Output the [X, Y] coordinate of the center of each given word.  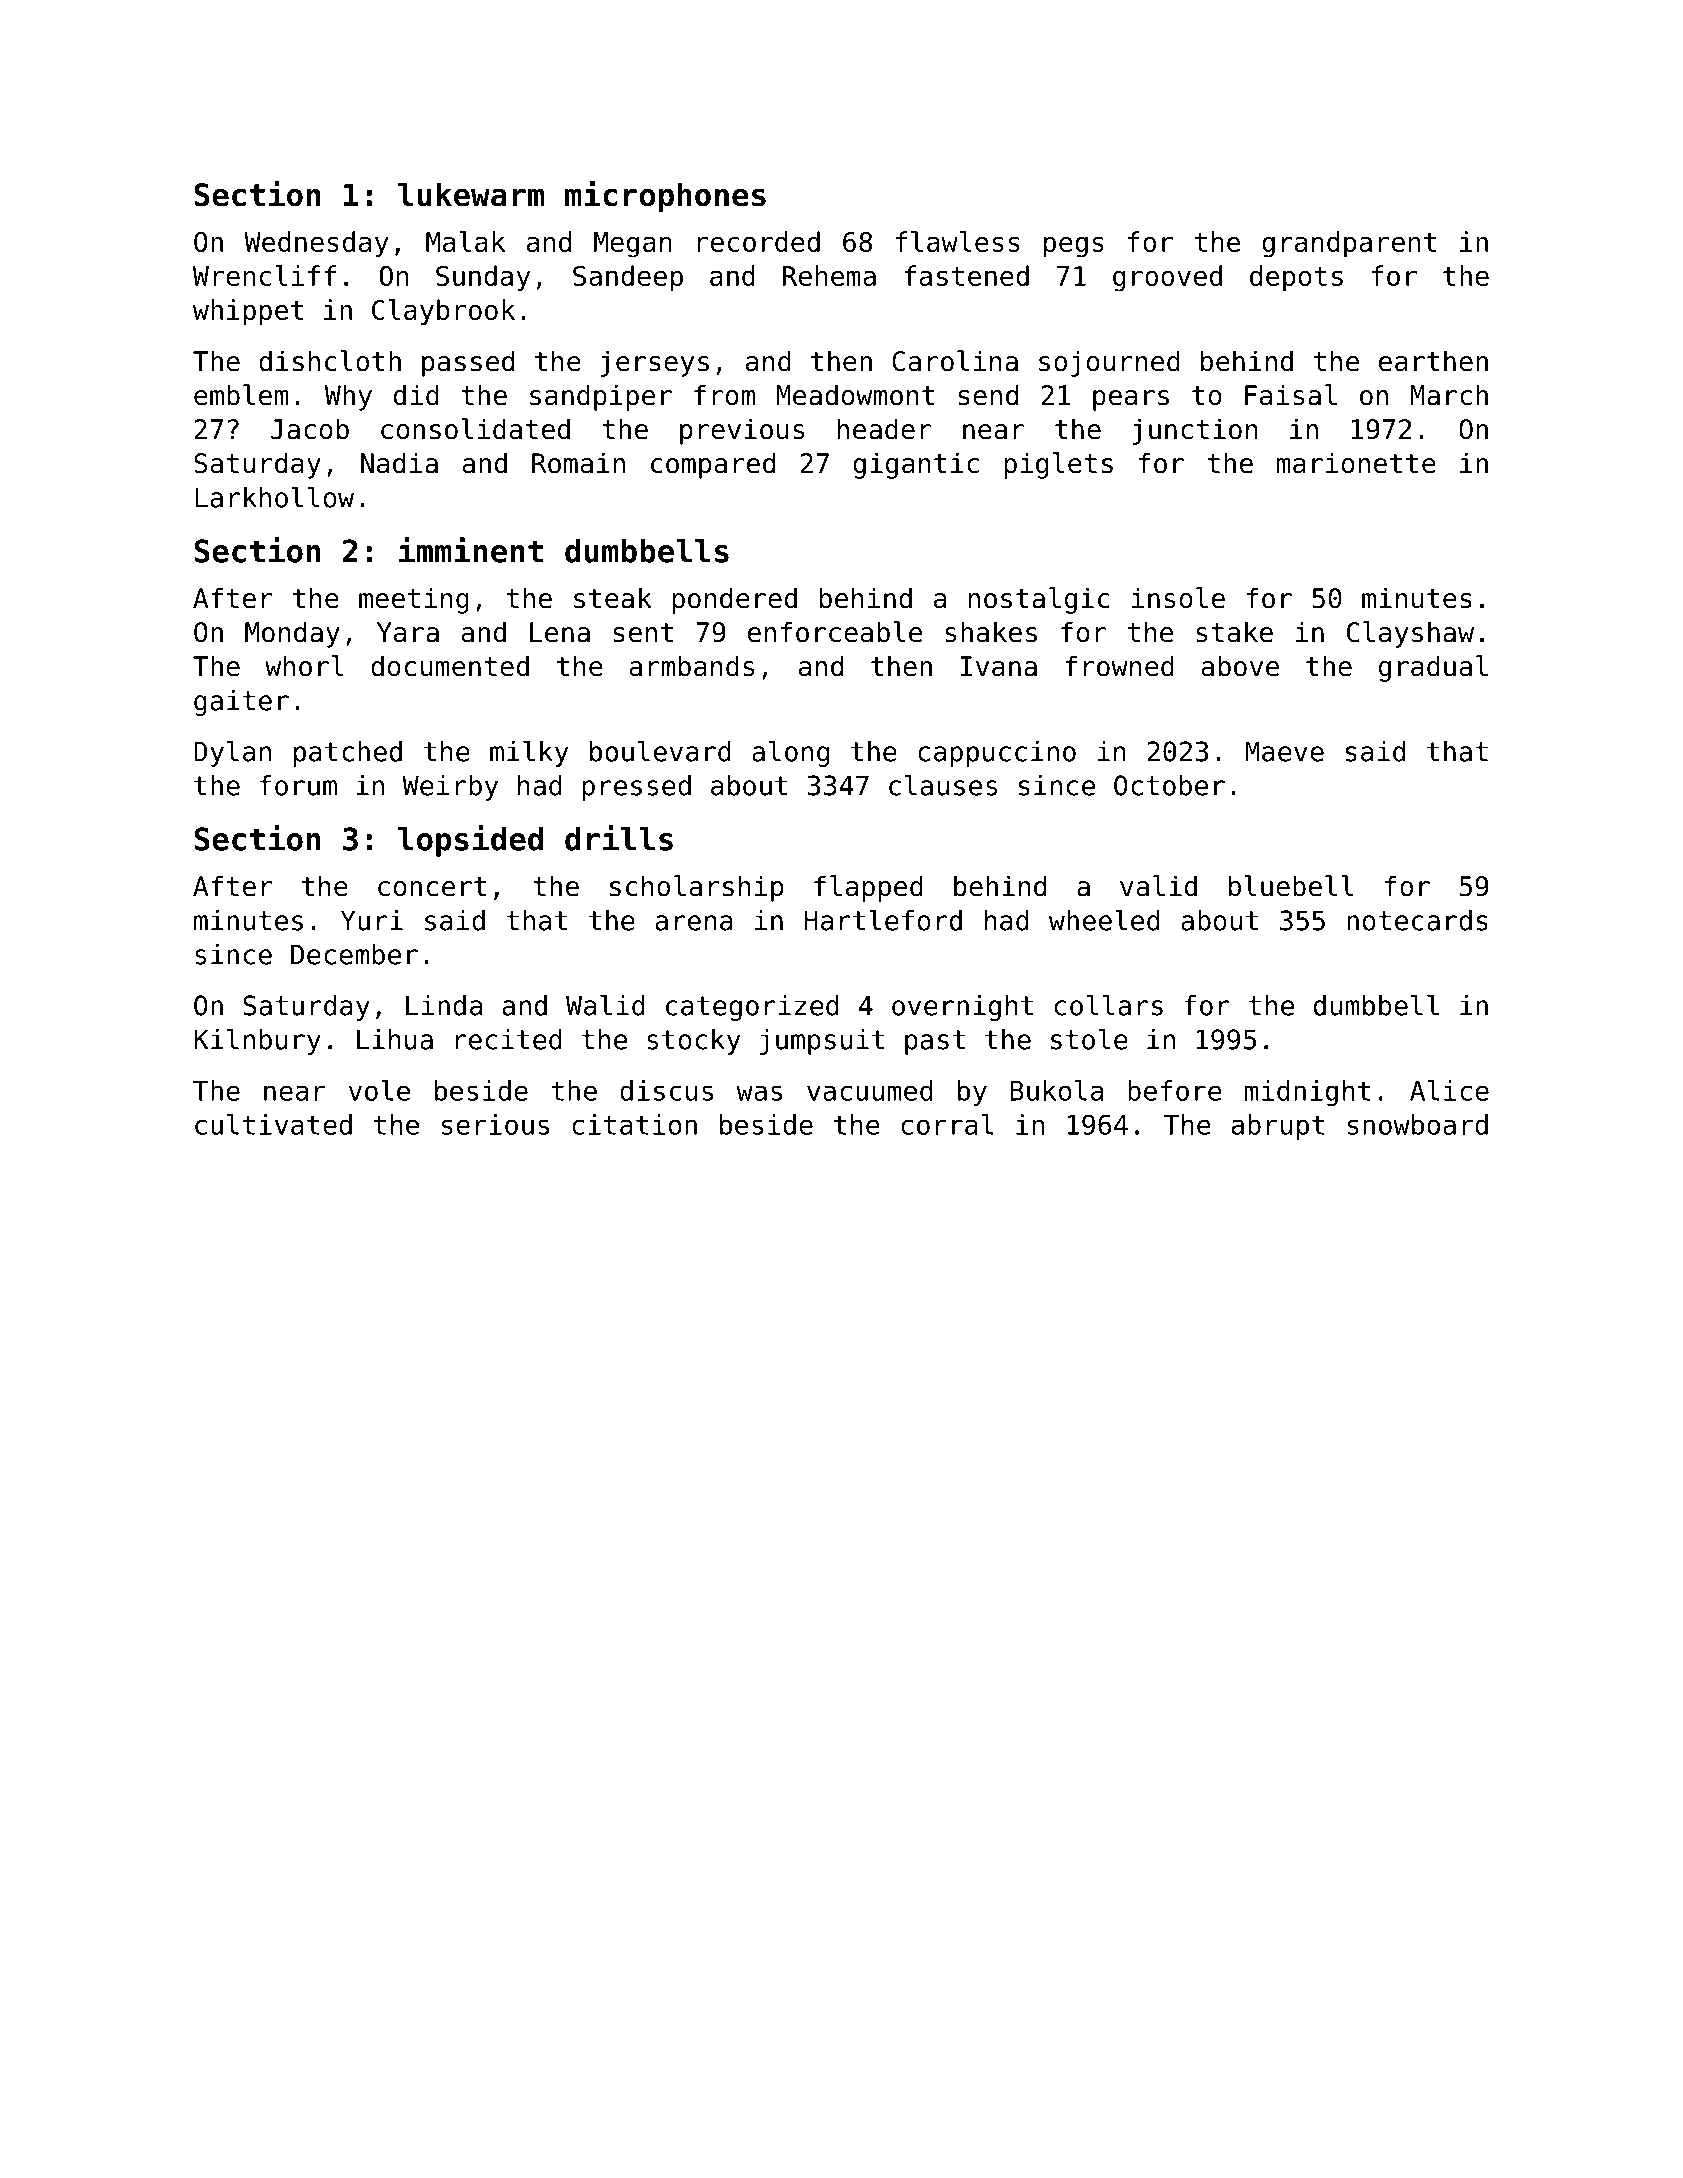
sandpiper [601, 397]
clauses [943, 785]
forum [298, 785]
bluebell [1291, 886]
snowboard [1418, 1124]
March [1449, 395]
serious [495, 1124]
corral [947, 1124]
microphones [665, 197]
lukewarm [471, 194]
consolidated [475, 429]
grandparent [1349, 244]
